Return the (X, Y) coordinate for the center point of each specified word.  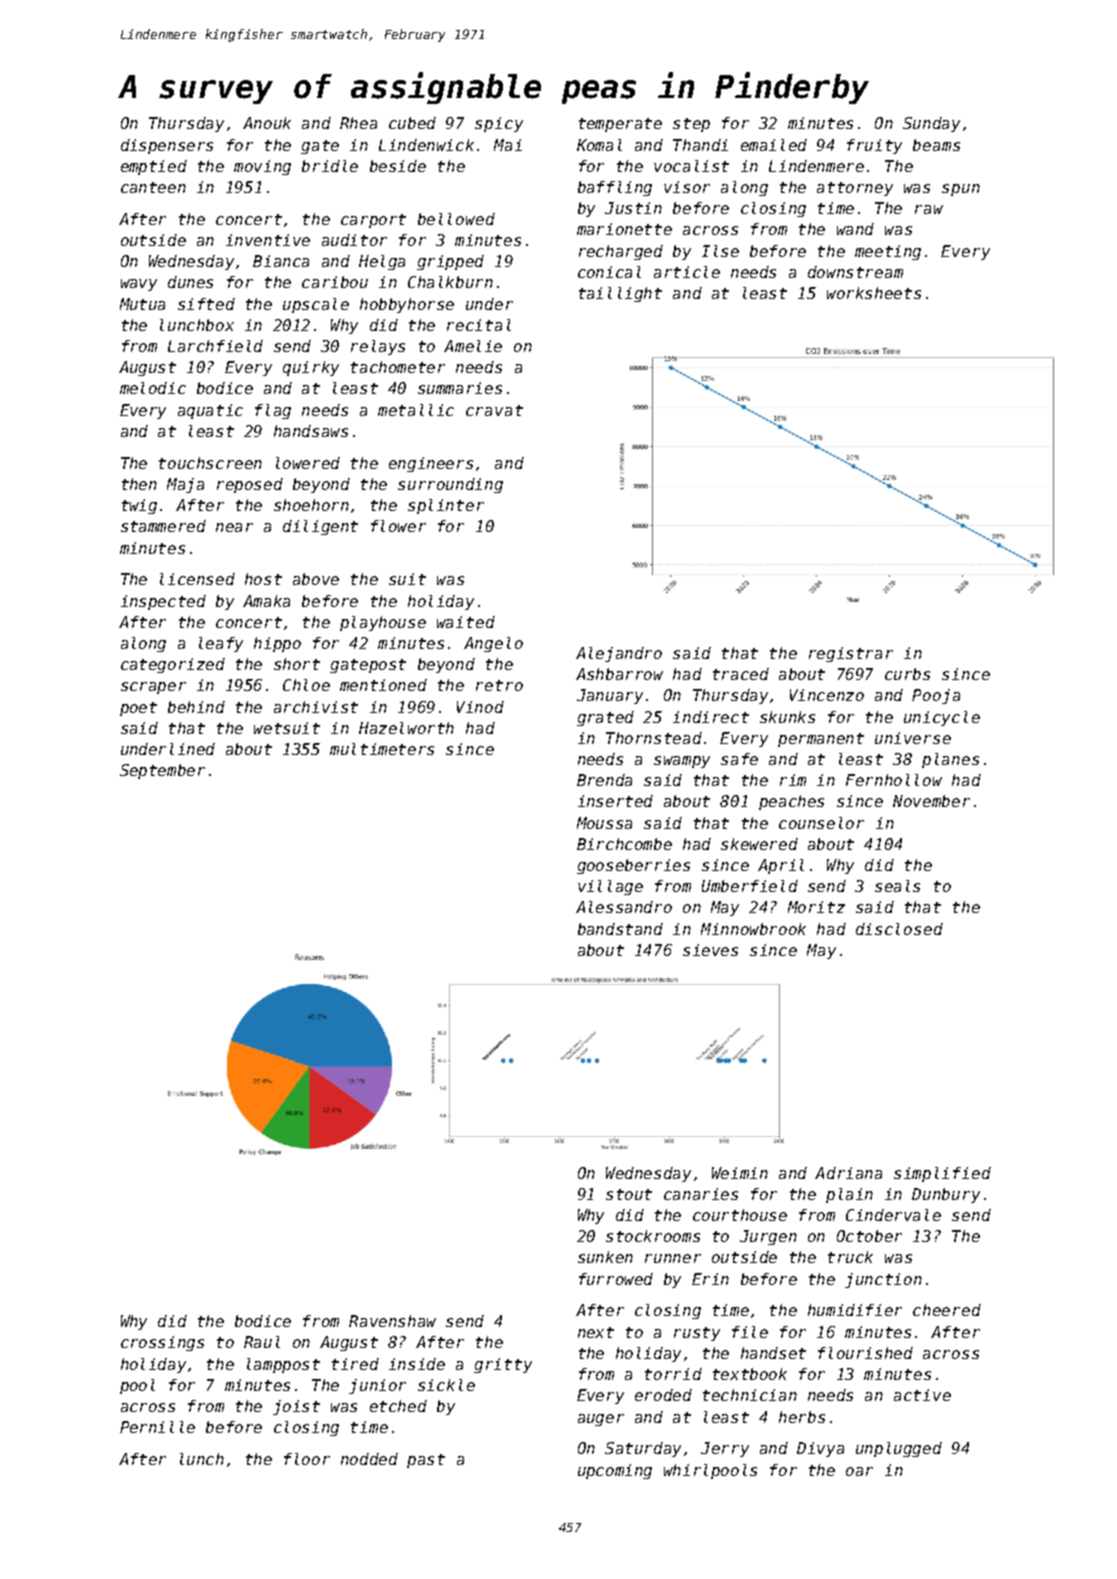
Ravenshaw (392, 1321)
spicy (499, 124)
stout (629, 1194)
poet (138, 709)
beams (936, 145)
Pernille (157, 1427)
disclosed (899, 929)
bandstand (620, 929)
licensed (197, 579)
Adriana (848, 1173)
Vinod (480, 707)
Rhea (358, 123)
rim (793, 780)
